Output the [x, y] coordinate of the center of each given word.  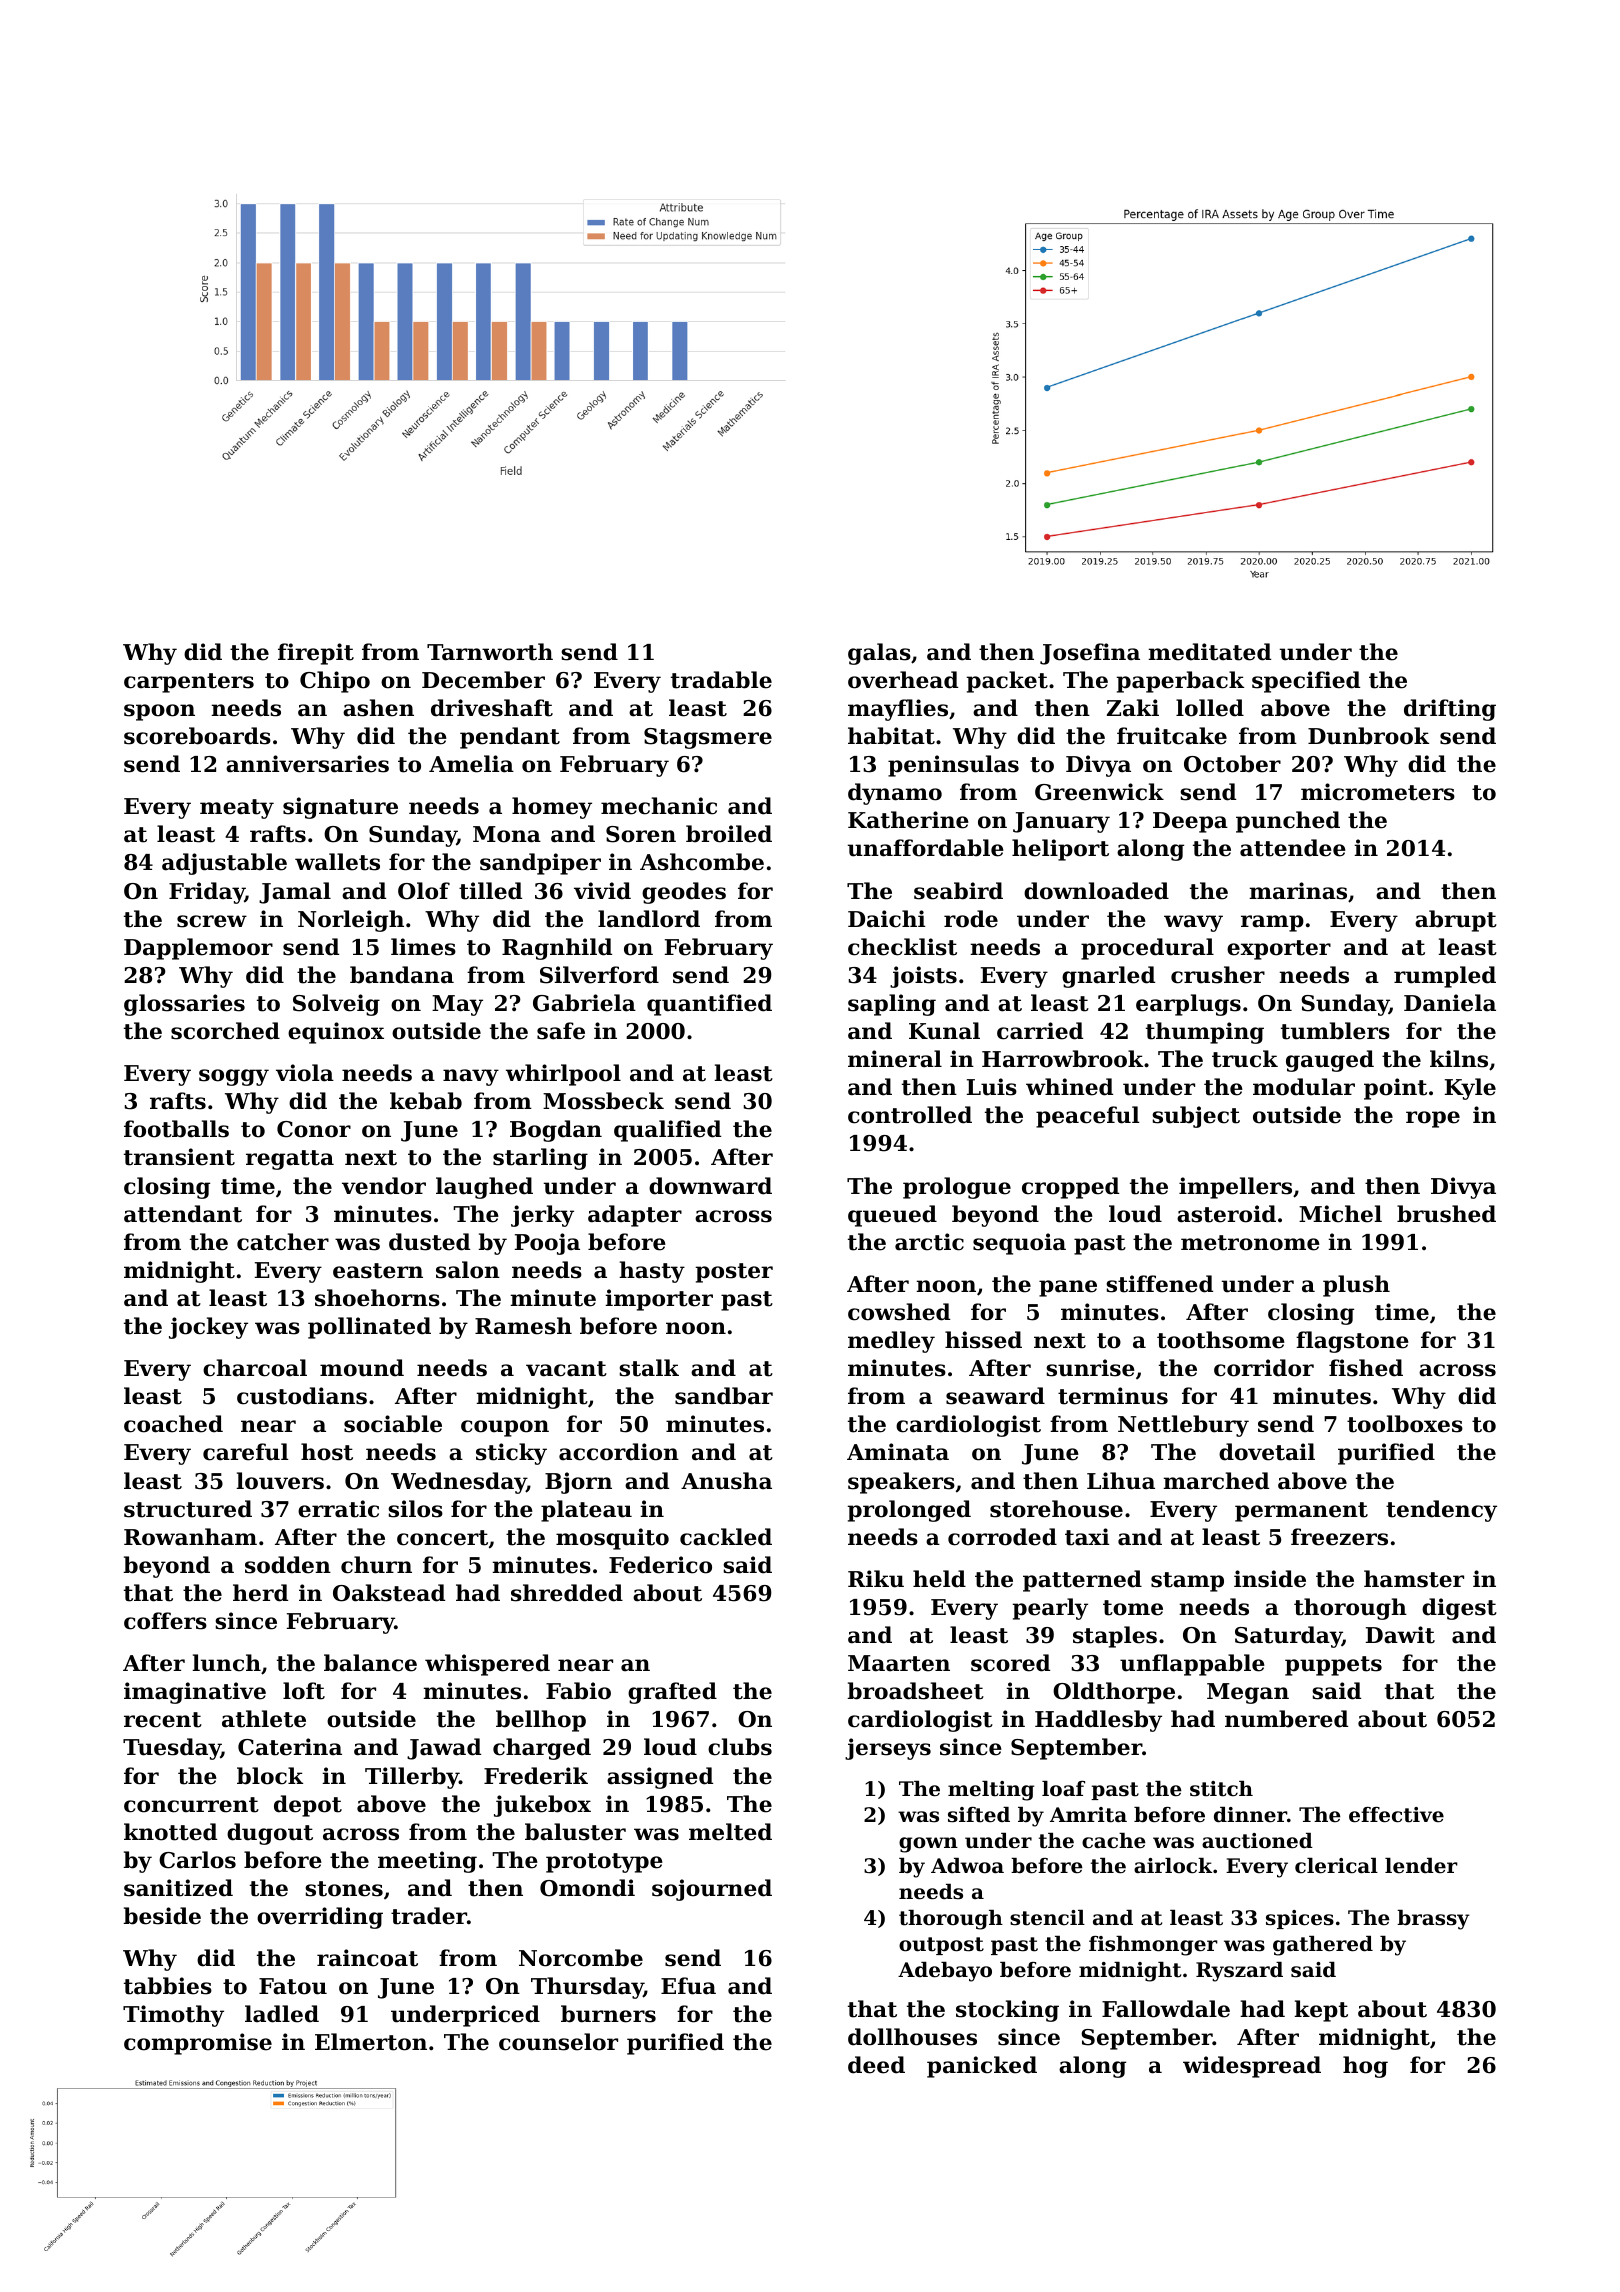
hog [1365, 2067]
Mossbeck [603, 1101]
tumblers [1335, 1031]
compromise [198, 2044]
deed [876, 2065]
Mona [507, 834]
